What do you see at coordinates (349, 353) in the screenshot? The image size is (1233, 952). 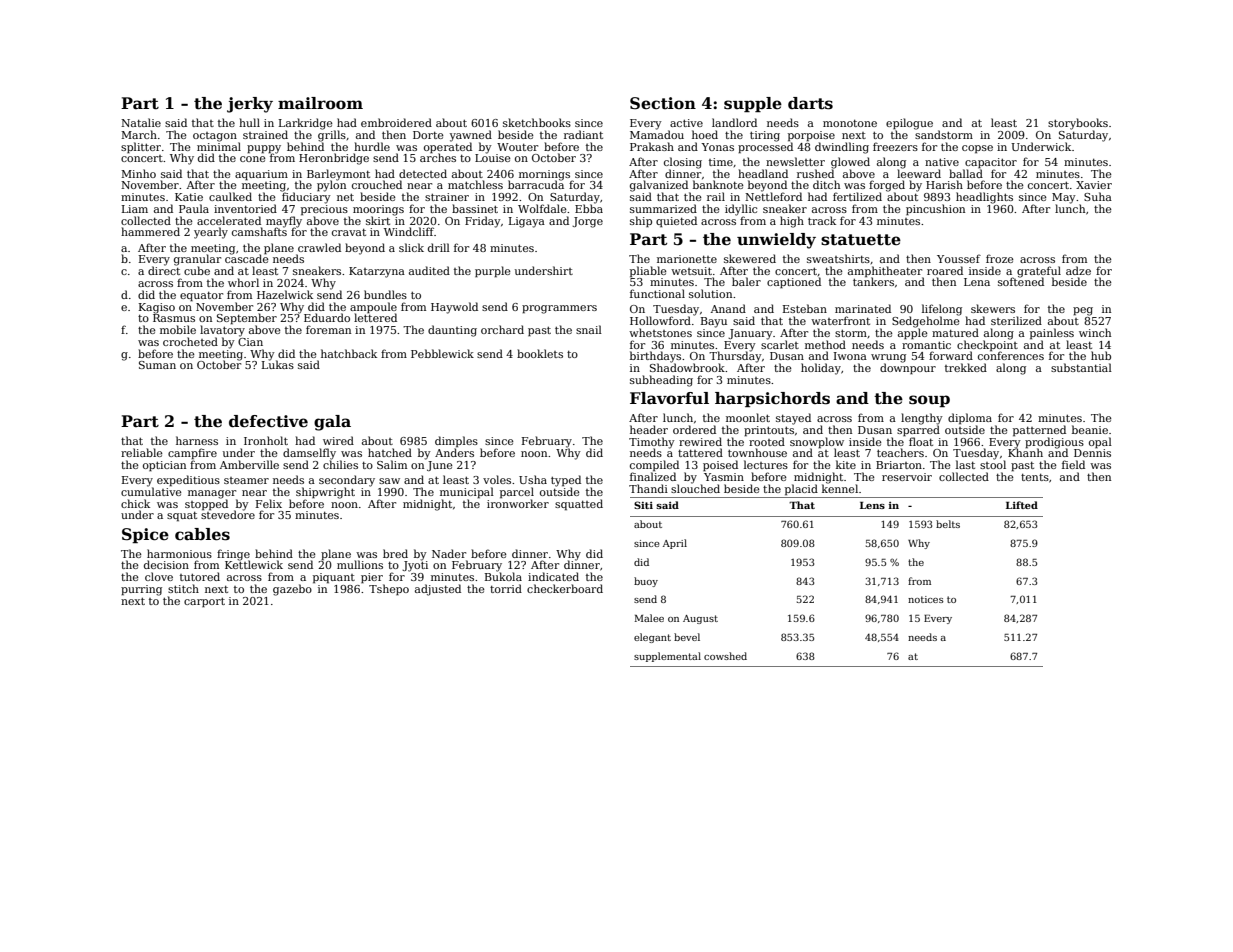 I see `hatchback` at bounding box center [349, 353].
